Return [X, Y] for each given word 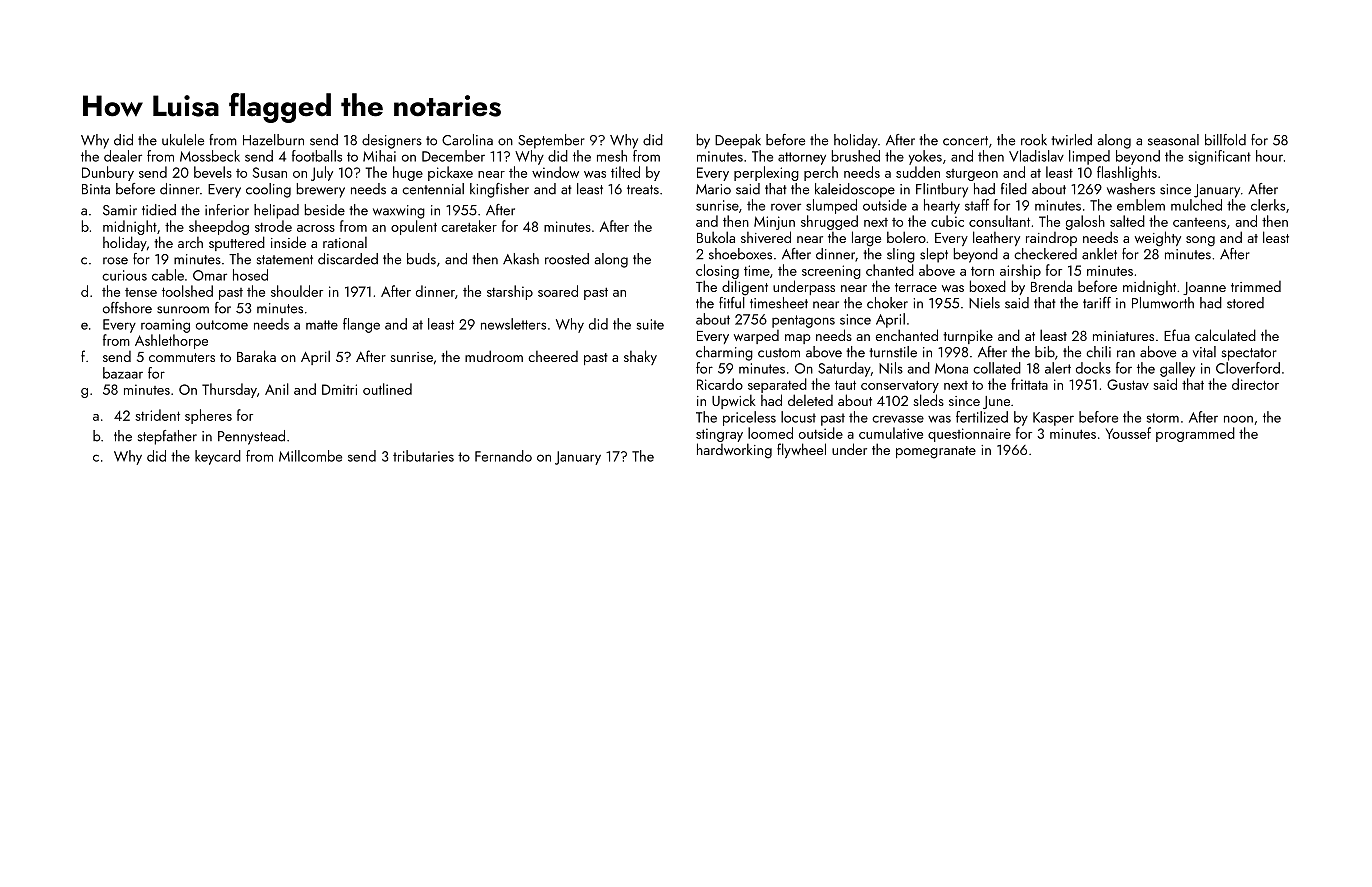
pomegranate [936, 452]
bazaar [123, 373]
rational [345, 242]
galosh [1085, 222]
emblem [1141, 205]
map [798, 339]
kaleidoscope [855, 190]
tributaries [423, 456]
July [322, 173]
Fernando [503, 456]
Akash [521, 259]
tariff [1097, 303]
